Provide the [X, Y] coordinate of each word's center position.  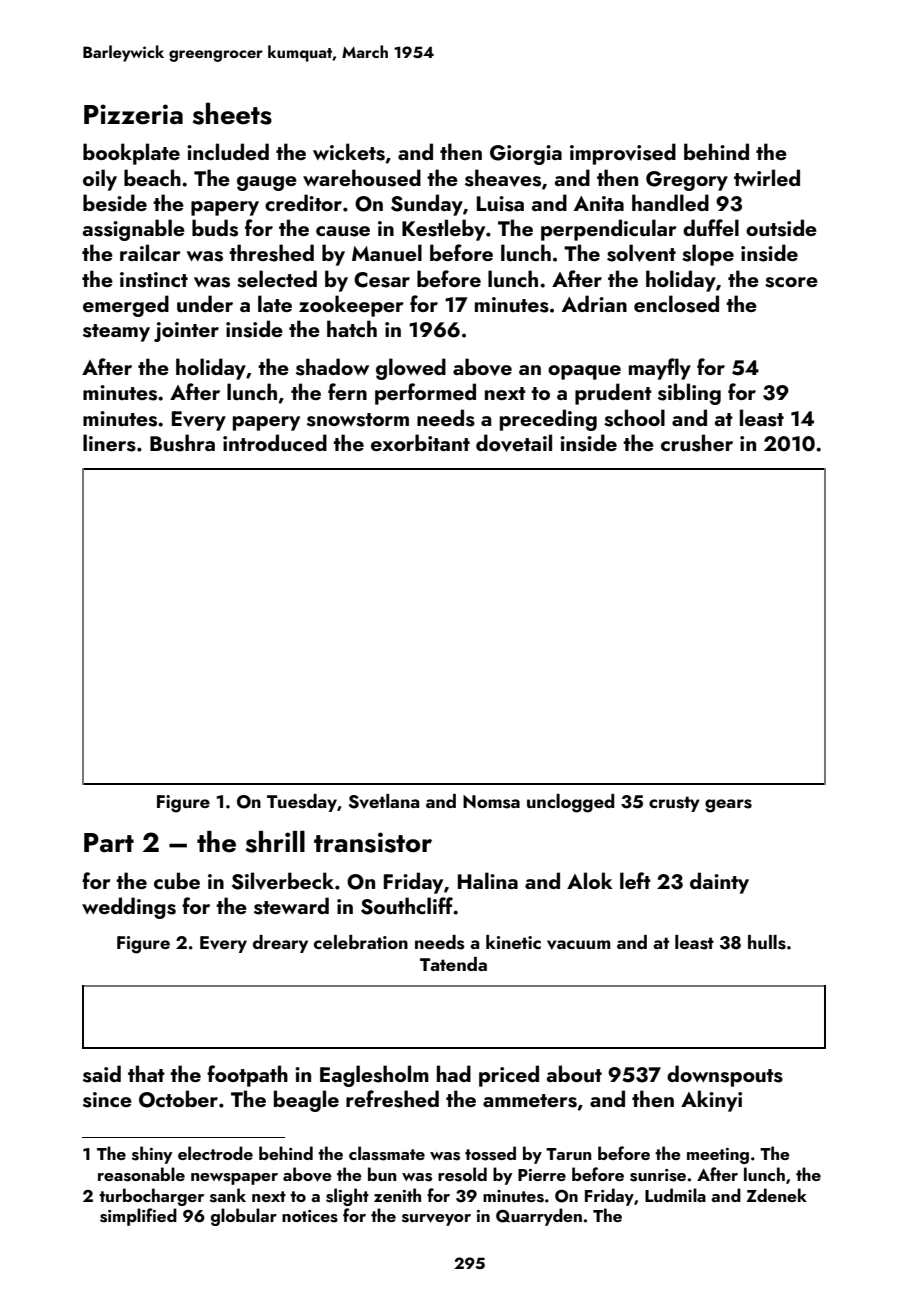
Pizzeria [133, 114]
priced [509, 1076]
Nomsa [491, 802]
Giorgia [526, 155]
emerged [126, 306]
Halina [488, 880]
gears [728, 806]
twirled [767, 177]
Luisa [500, 204]
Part [109, 843]
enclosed [676, 304]
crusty [674, 804]
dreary [280, 944]
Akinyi [711, 1101]
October [178, 1099]
